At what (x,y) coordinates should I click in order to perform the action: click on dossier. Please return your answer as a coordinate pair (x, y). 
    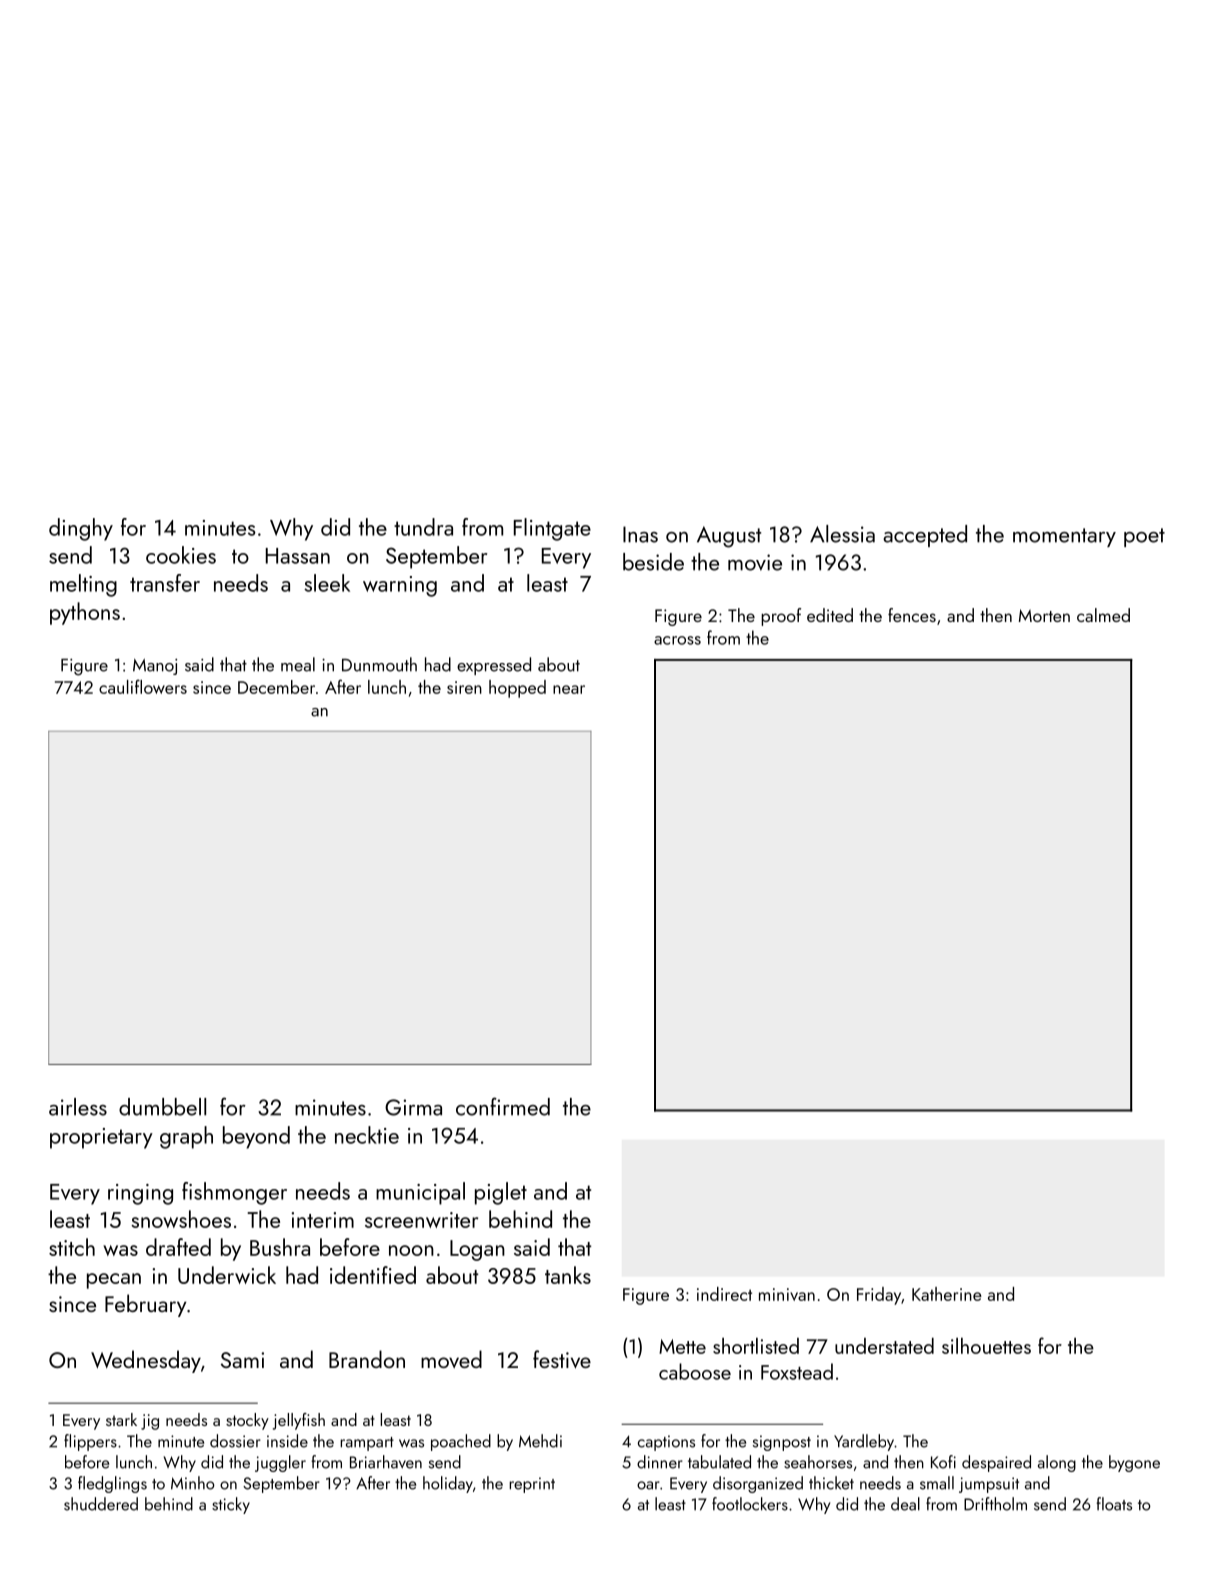
    Looking at the image, I should click on (235, 1441).
